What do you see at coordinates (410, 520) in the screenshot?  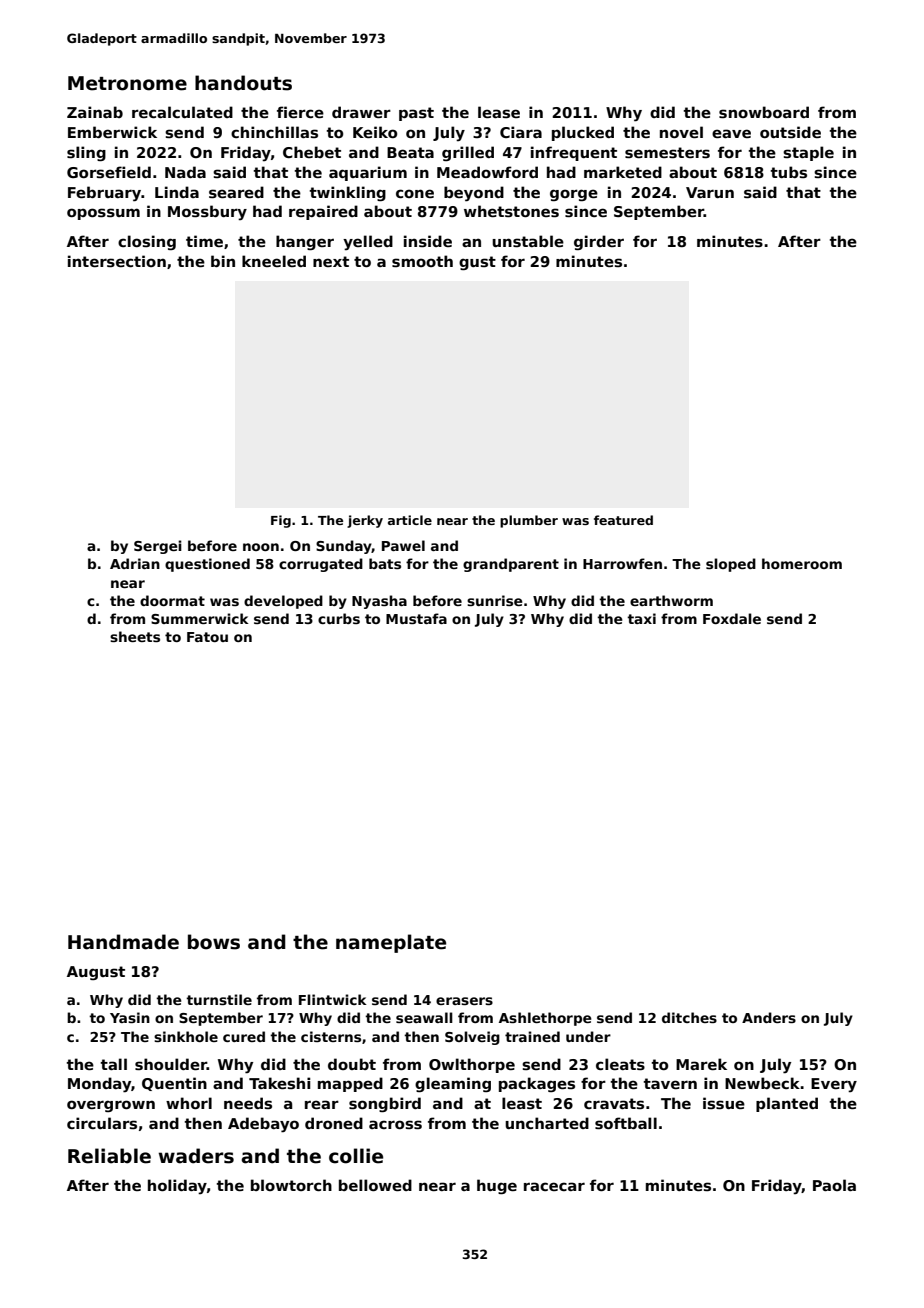 I see `article` at bounding box center [410, 520].
